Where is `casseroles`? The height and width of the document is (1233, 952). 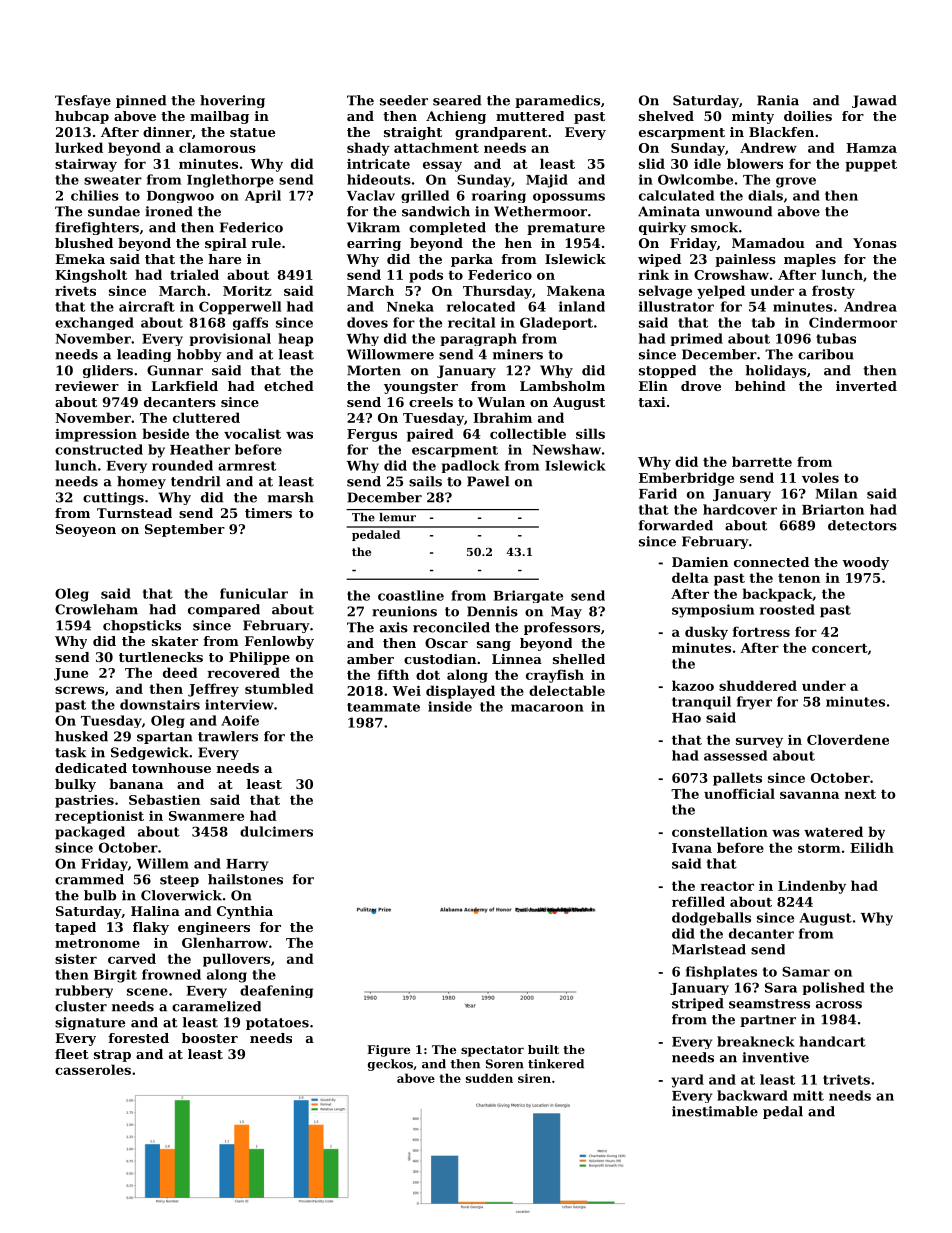
casseroles is located at coordinates (93, 1069).
